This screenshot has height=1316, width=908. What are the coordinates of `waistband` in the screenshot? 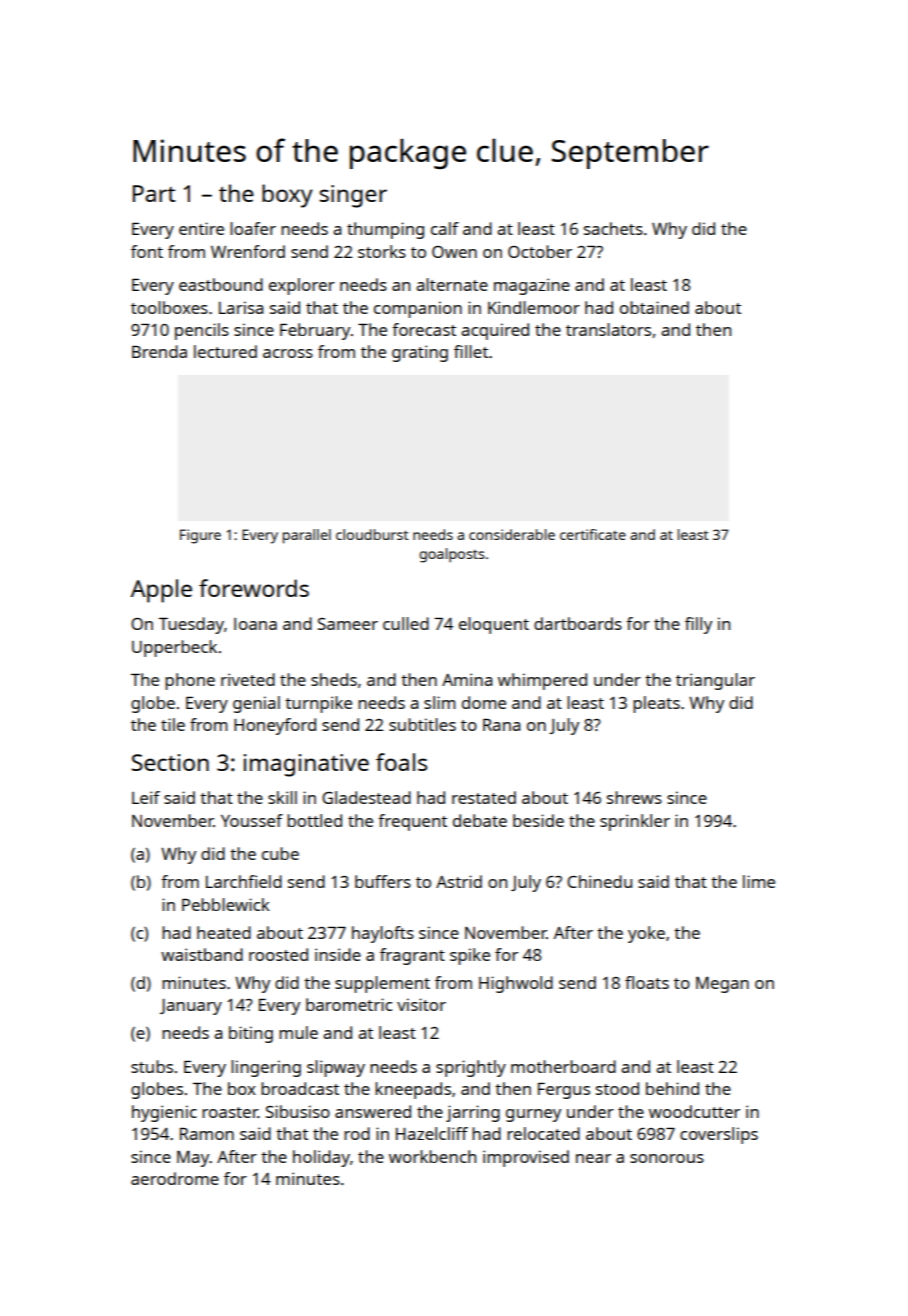 It's located at (202, 954).
